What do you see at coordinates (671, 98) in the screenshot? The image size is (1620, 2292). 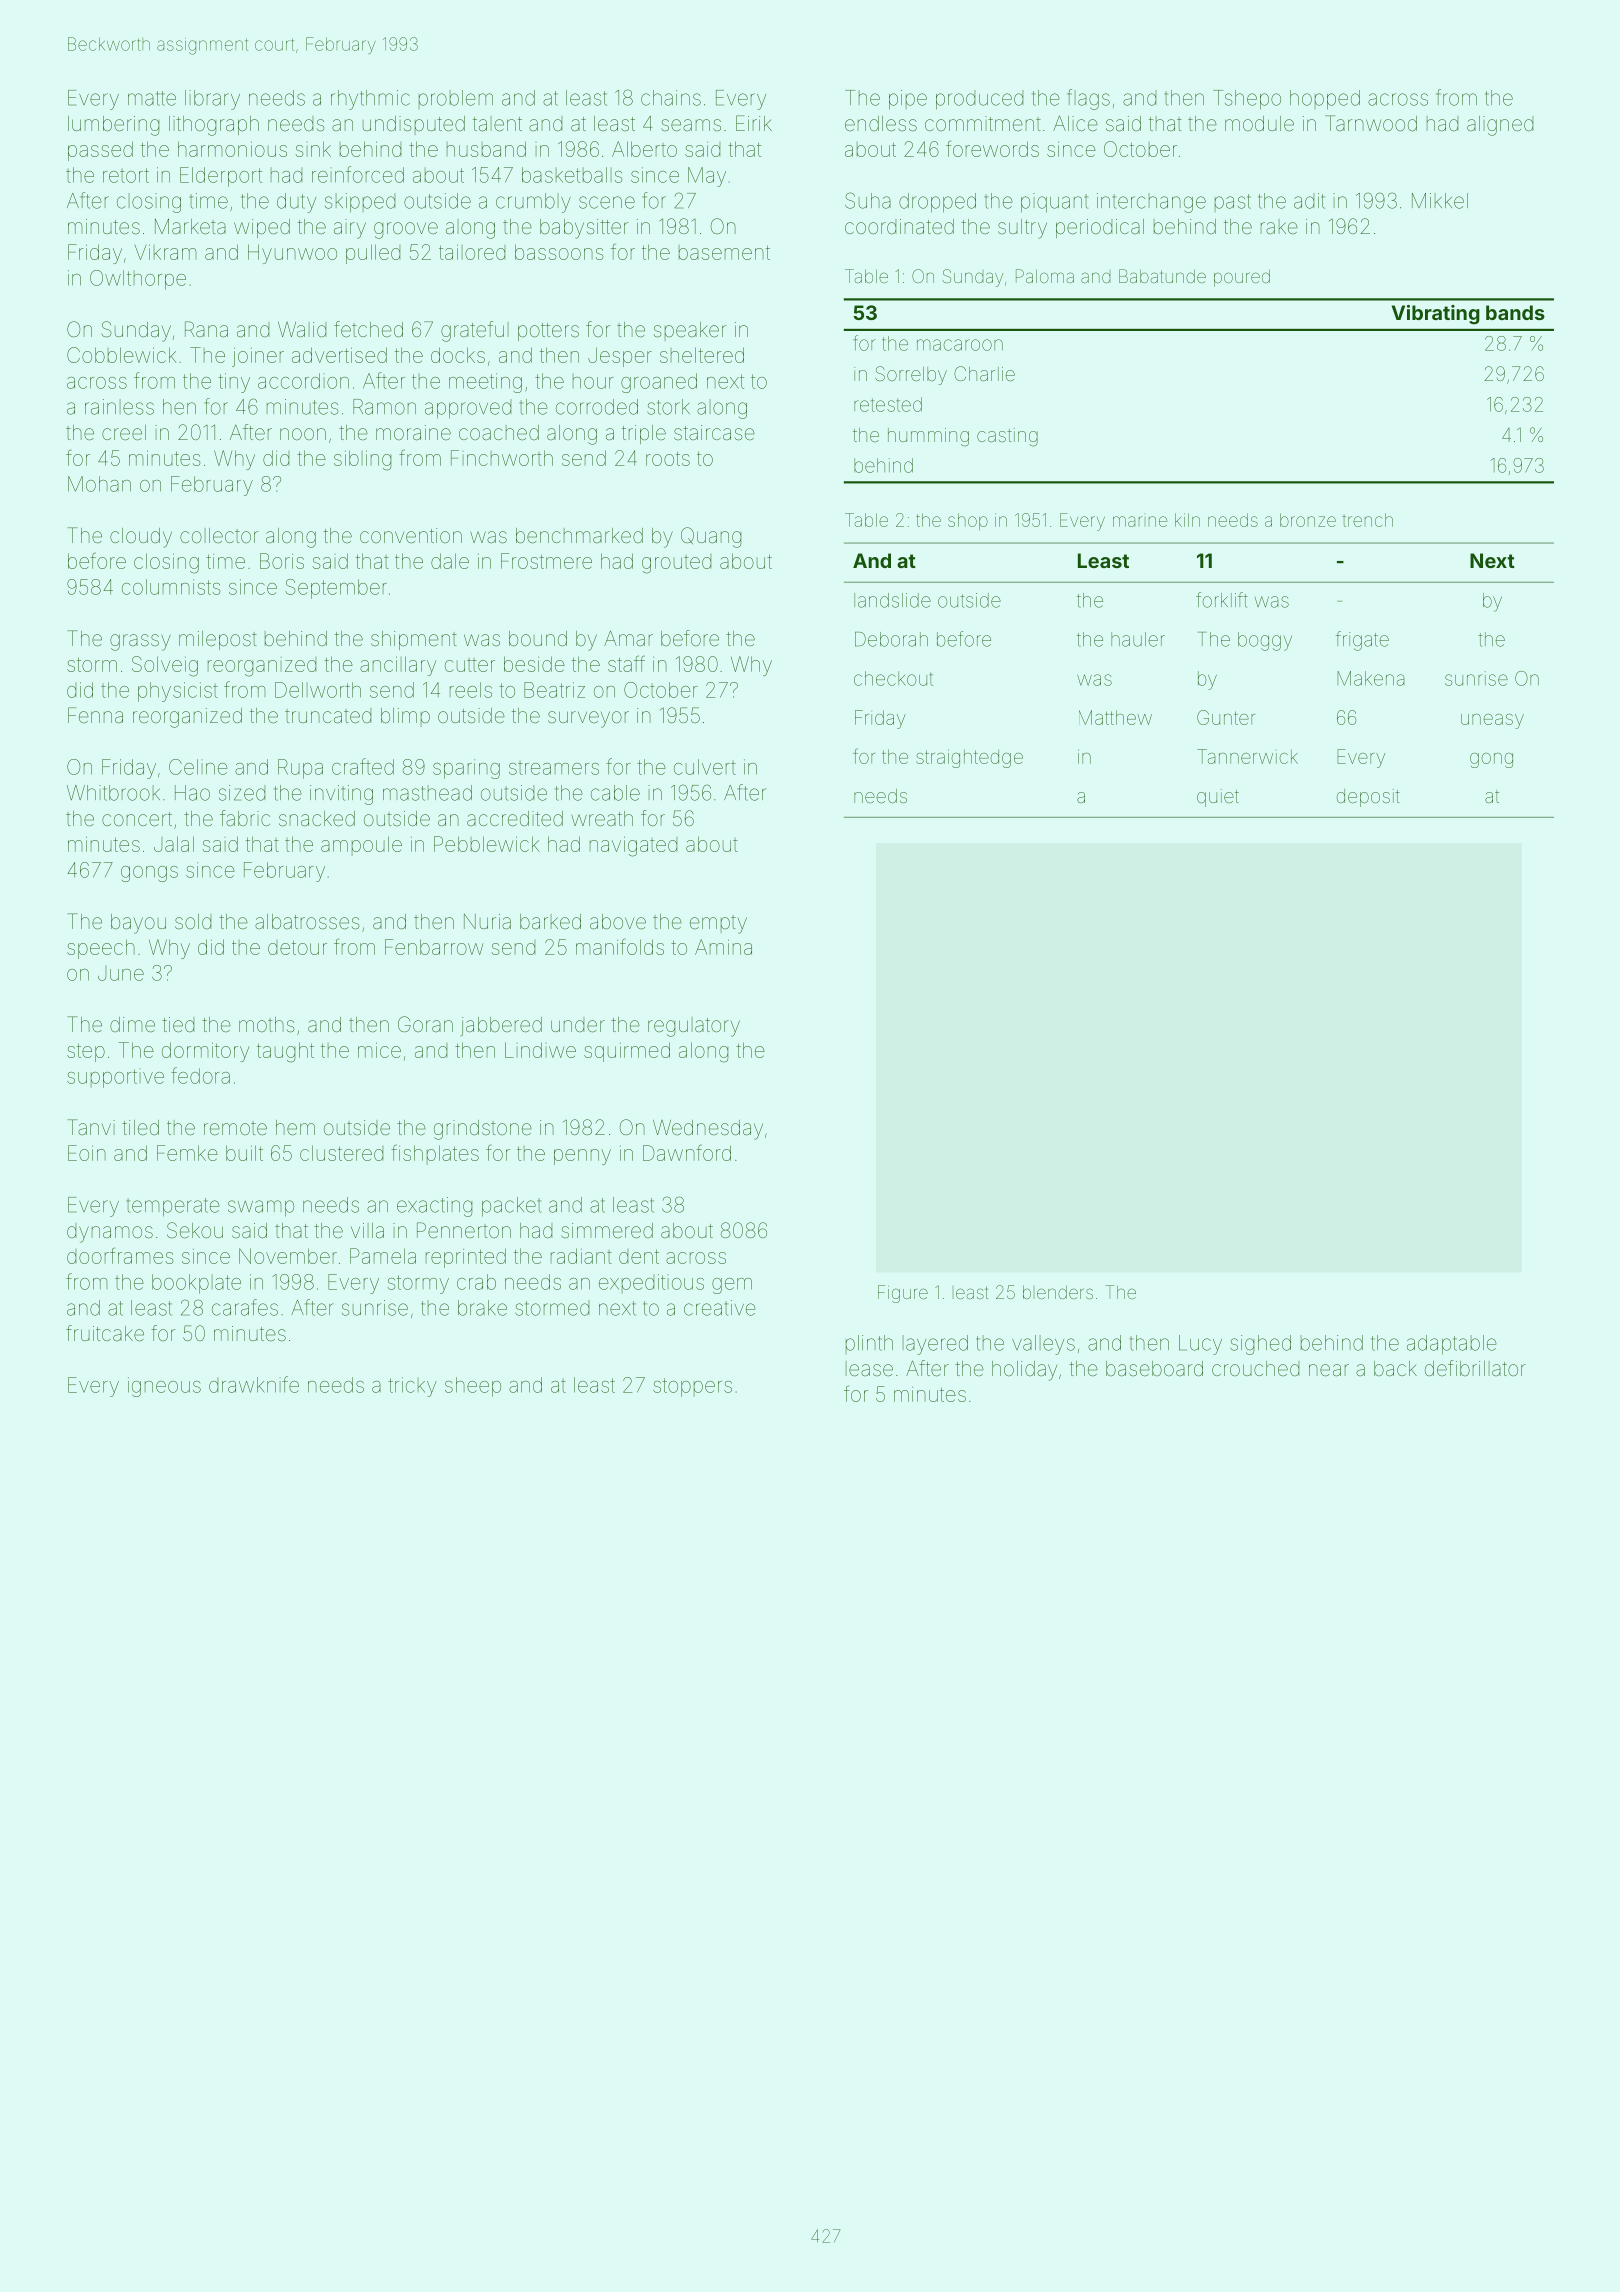 I see `chains` at bounding box center [671, 98].
